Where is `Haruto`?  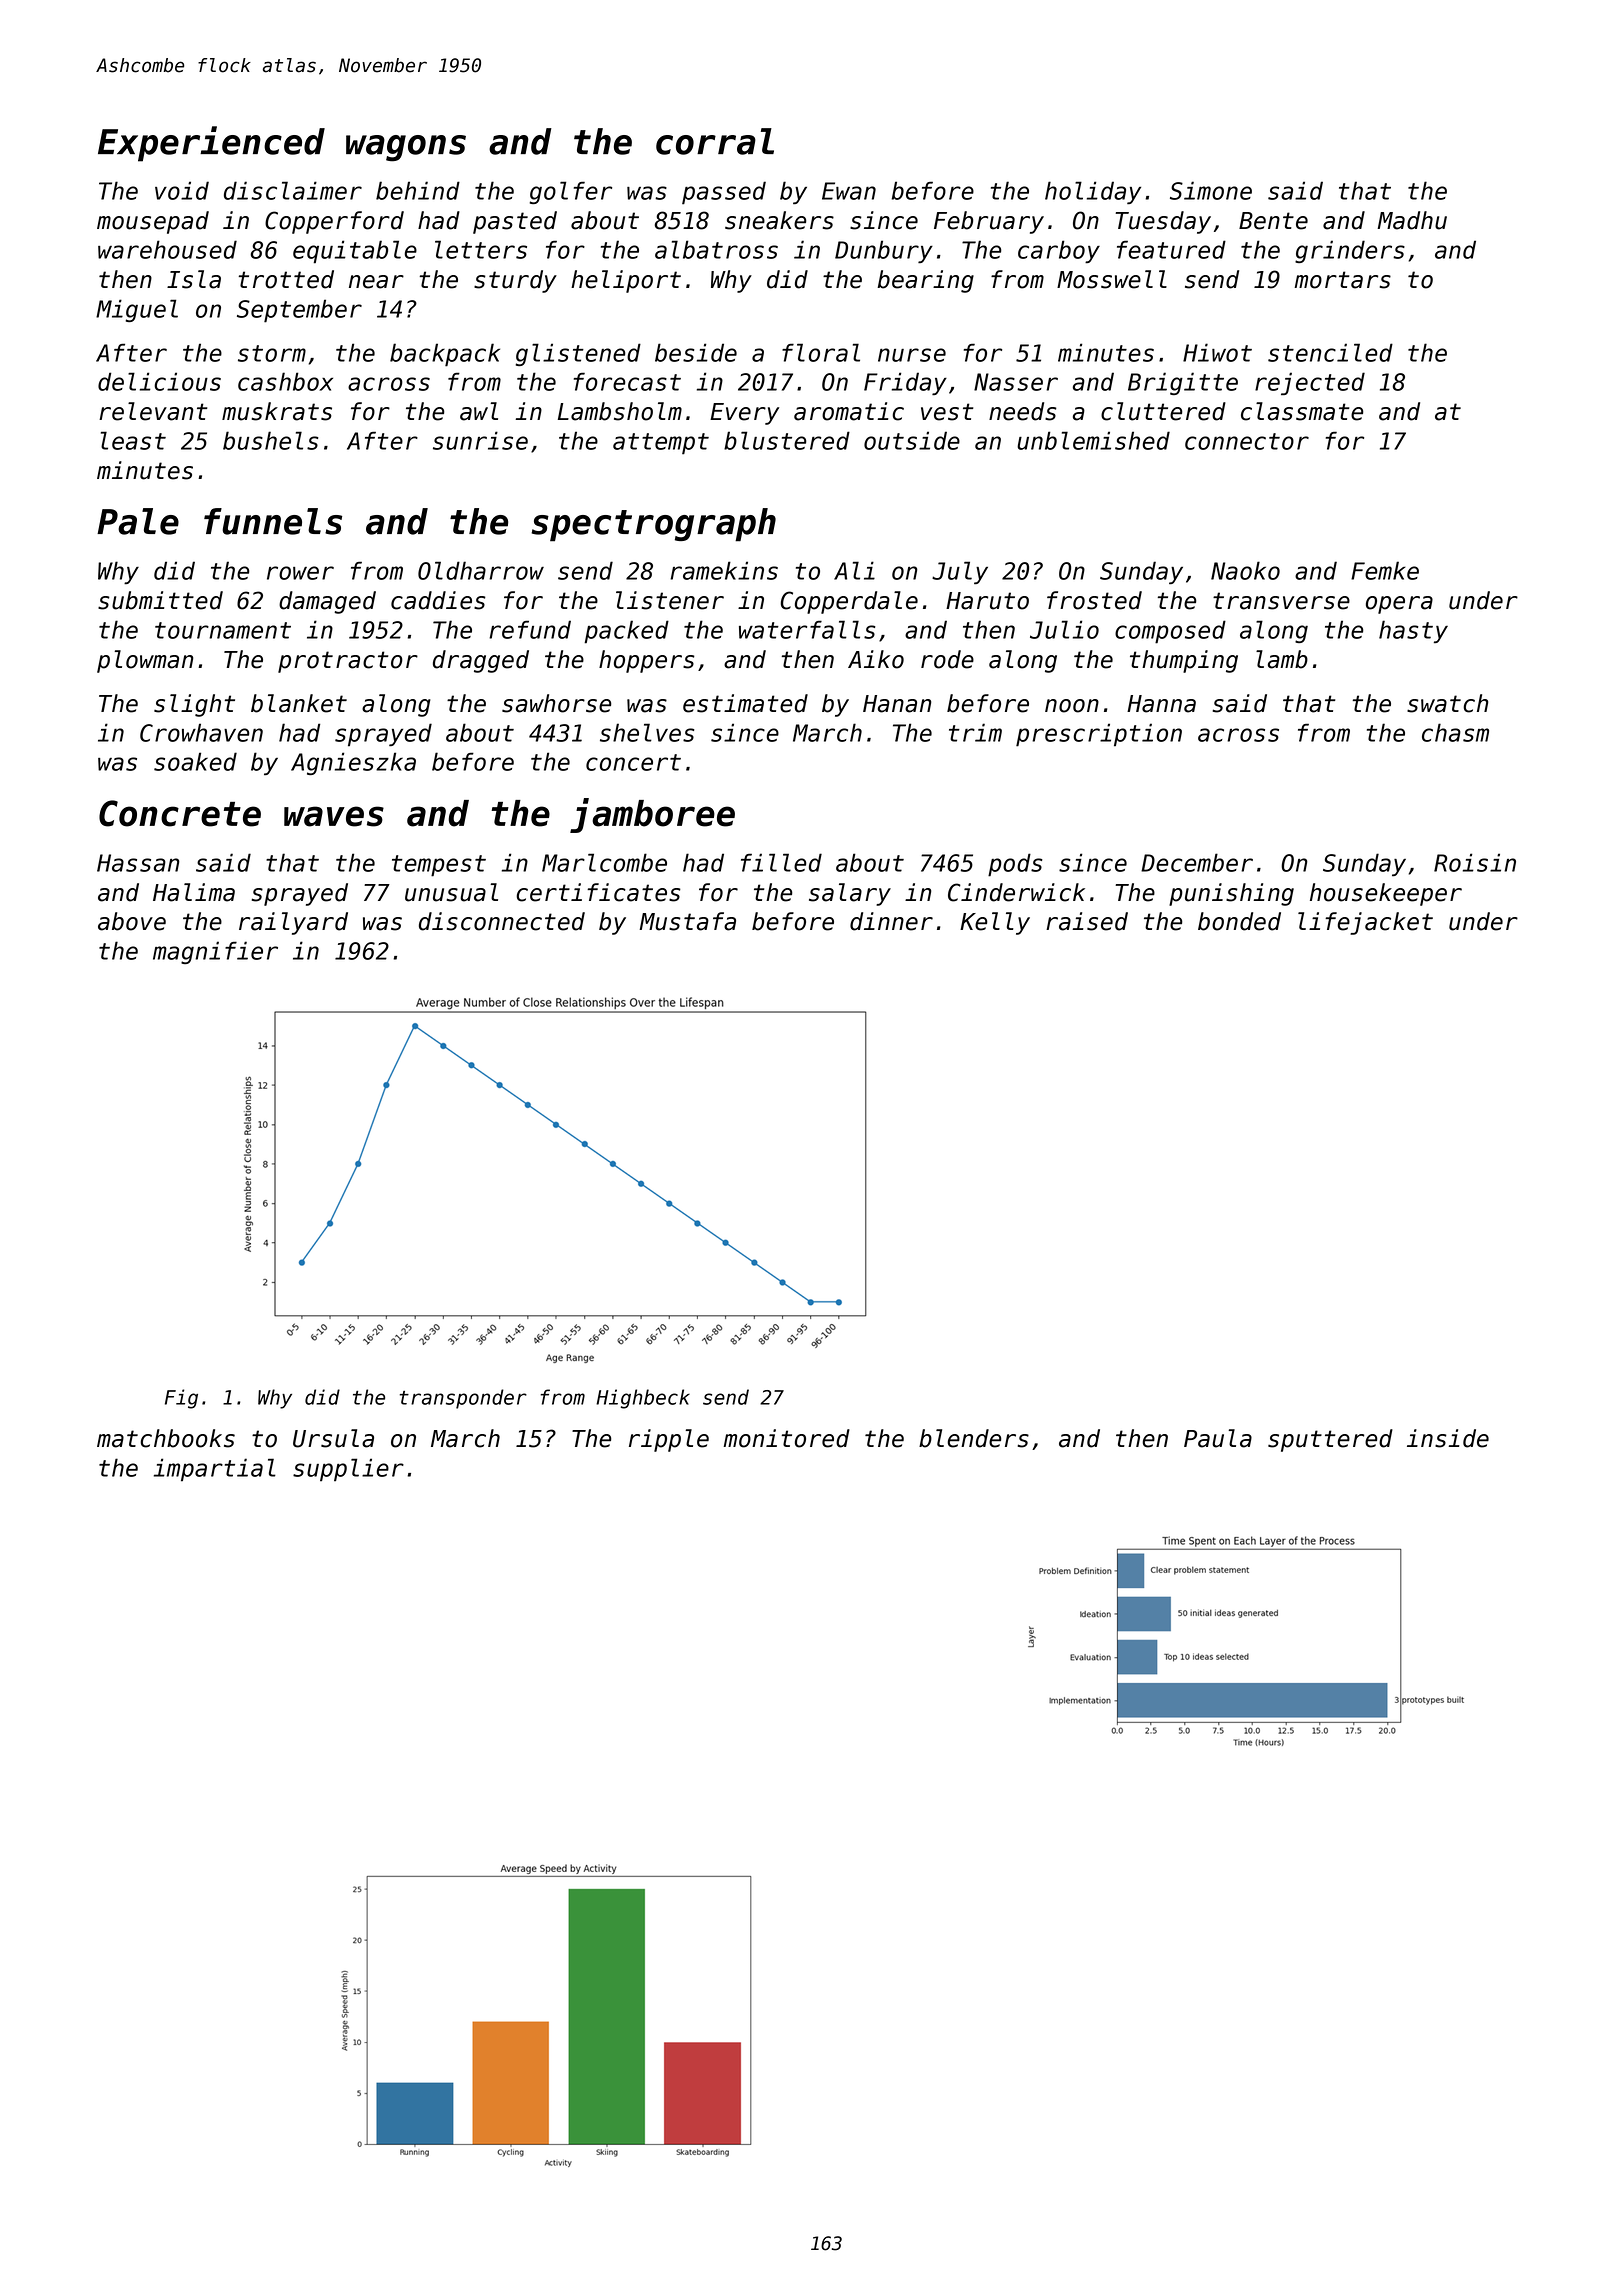
Haruto is located at coordinates (987, 601).
